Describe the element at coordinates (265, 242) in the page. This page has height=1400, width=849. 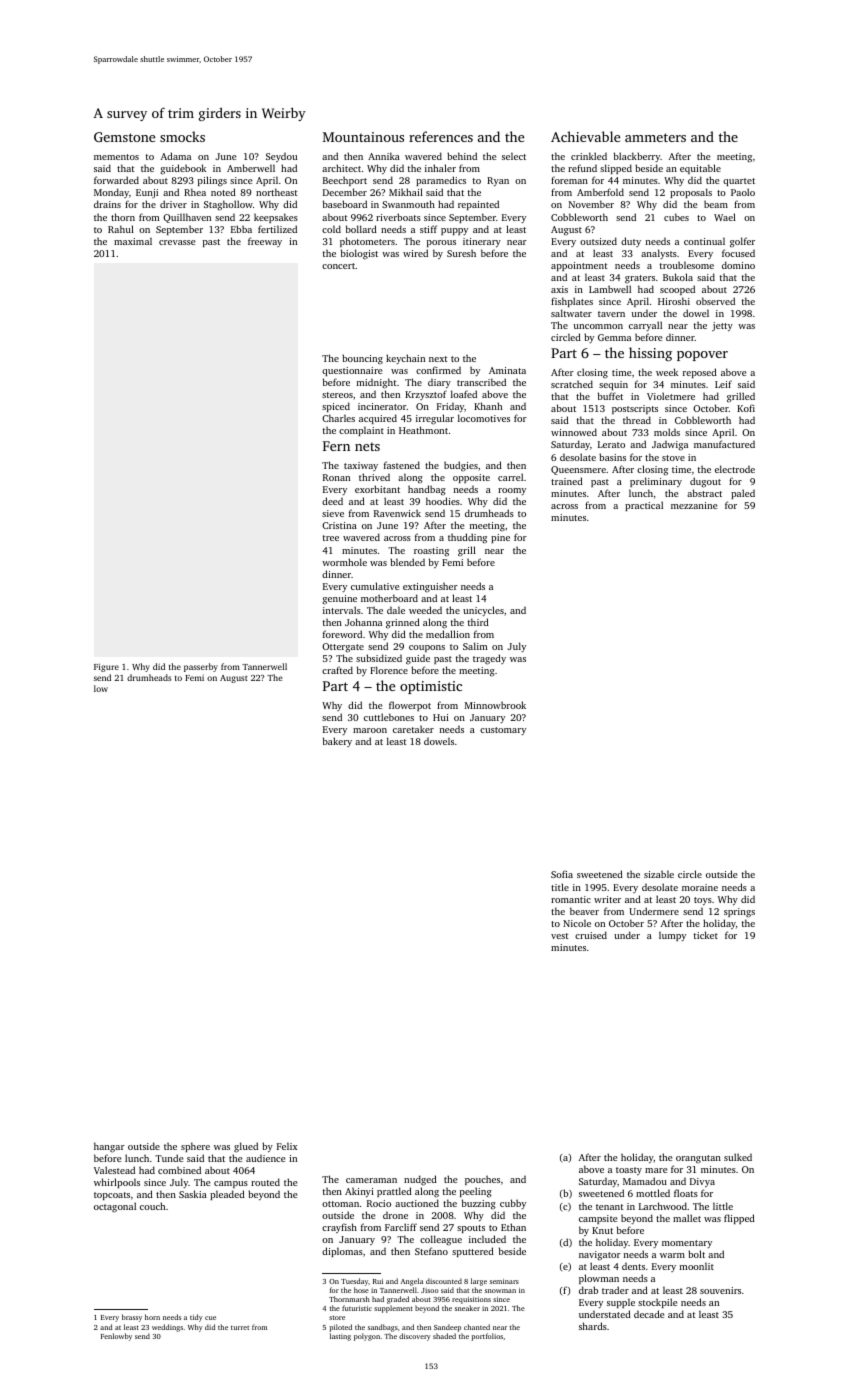
I see `freeway` at that location.
